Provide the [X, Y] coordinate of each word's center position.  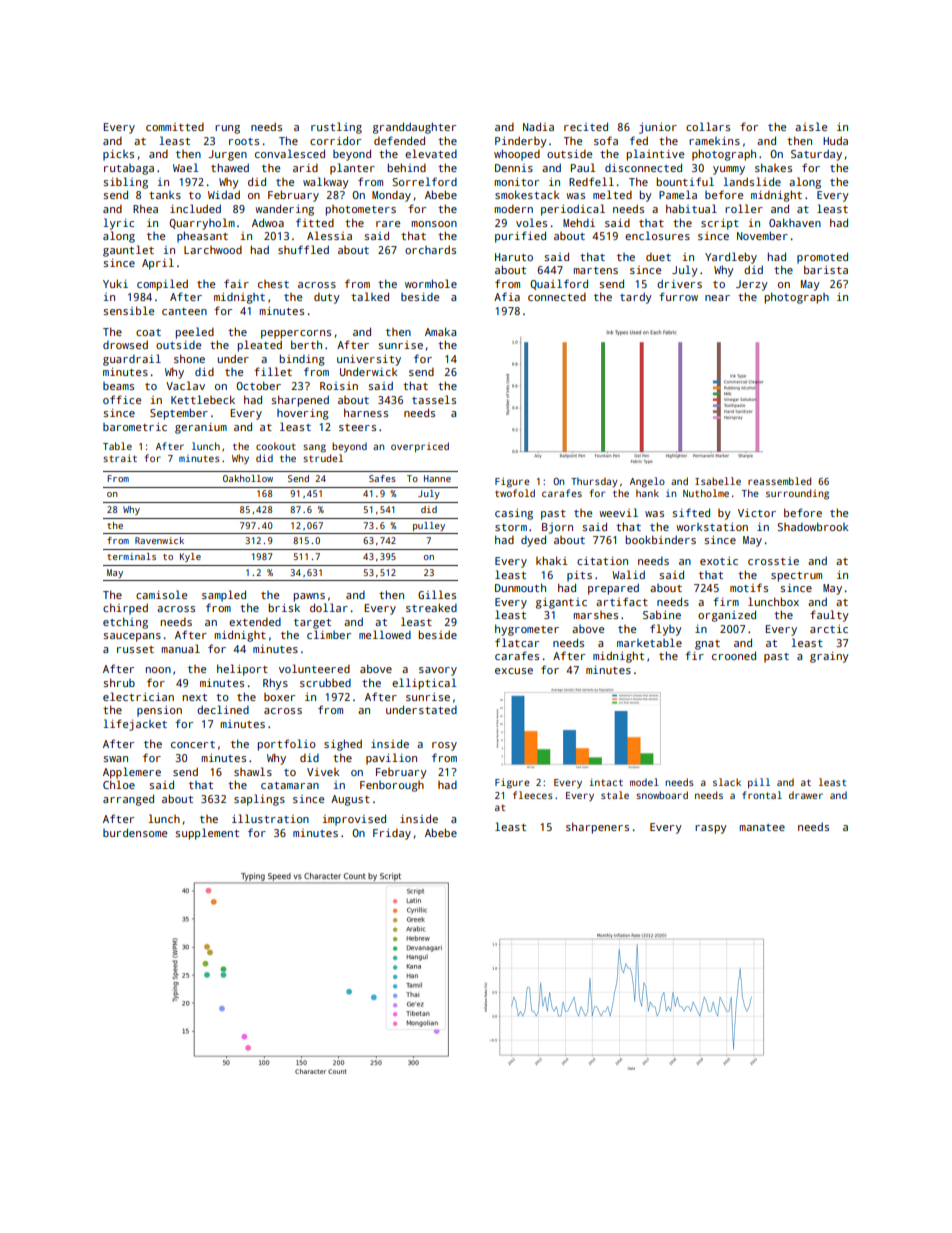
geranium [201, 428]
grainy [829, 657]
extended [255, 622]
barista [826, 269]
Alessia [329, 235]
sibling [125, 183]
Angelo [647, 482]
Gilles [437, 594]
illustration [270, 818]
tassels [434, 399]
